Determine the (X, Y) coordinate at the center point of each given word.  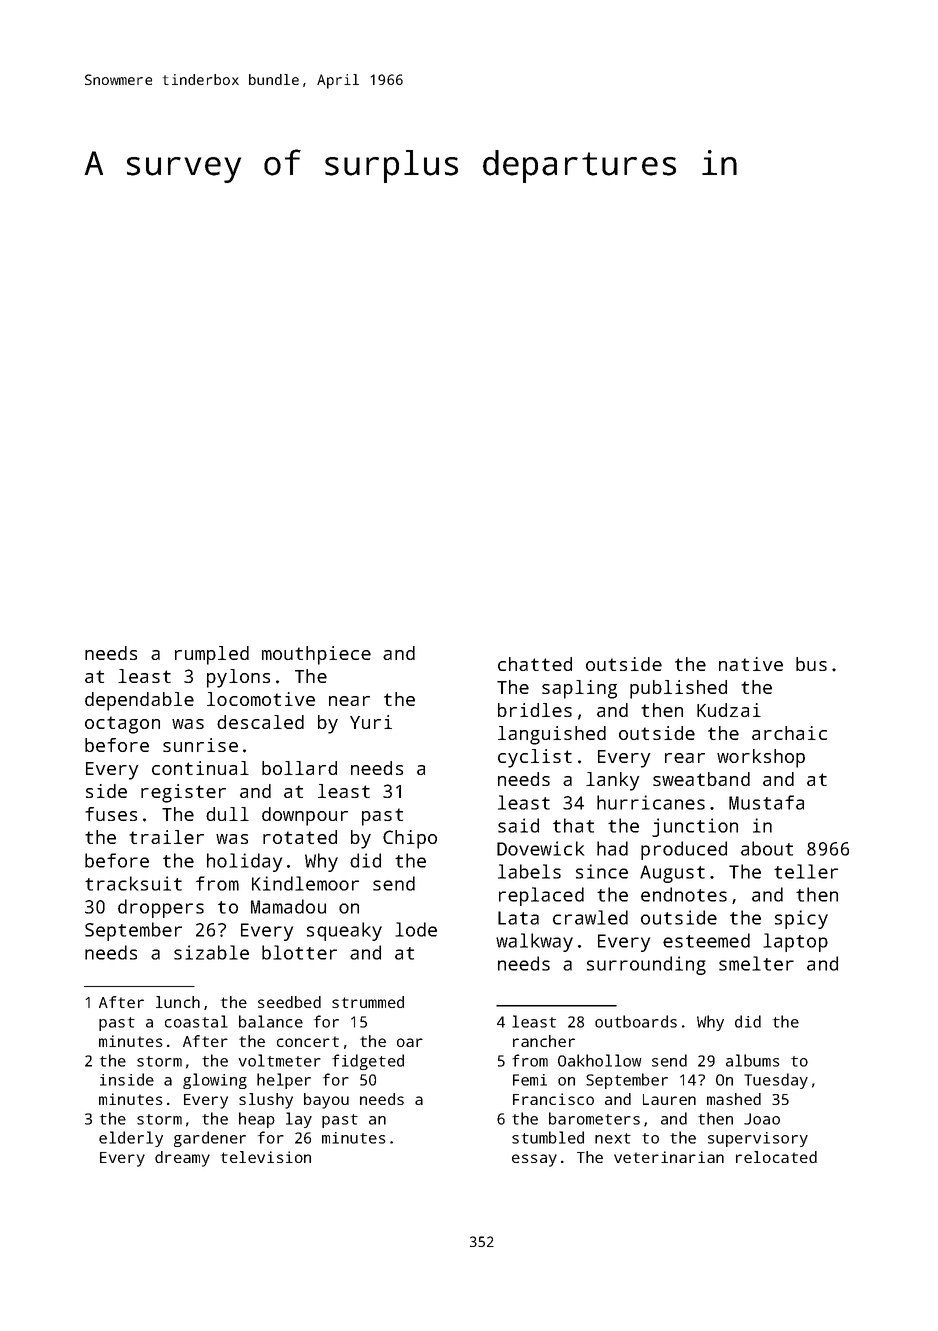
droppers (161, 908)
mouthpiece (316, 655)
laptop (795, 942)
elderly (131, 1139)
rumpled (212, 655)
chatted (535, 664)
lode (416, 929)
